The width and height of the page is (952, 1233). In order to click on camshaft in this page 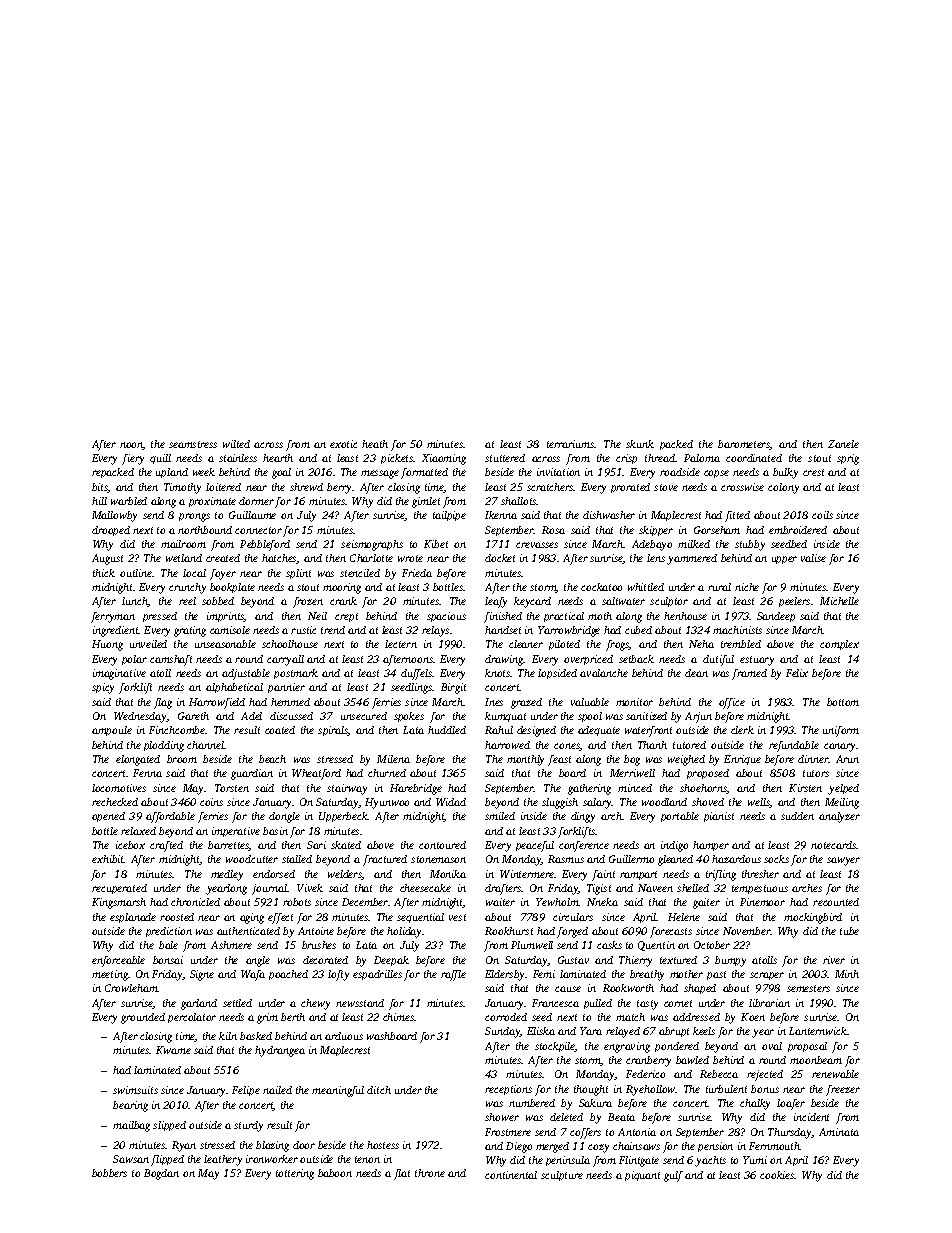, I will do `click(171, 660)`.
